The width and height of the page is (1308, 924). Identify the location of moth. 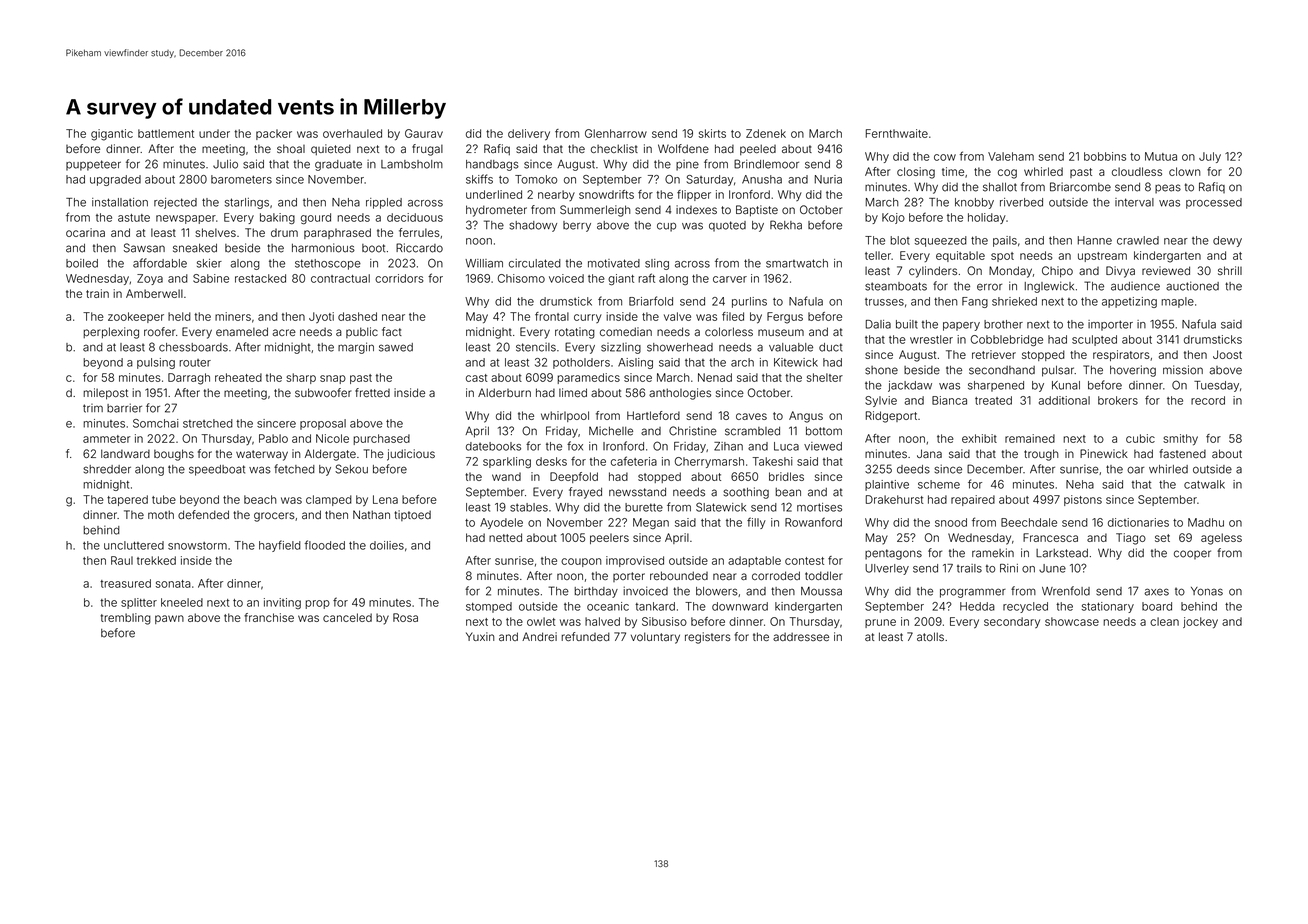
(161, 514).
